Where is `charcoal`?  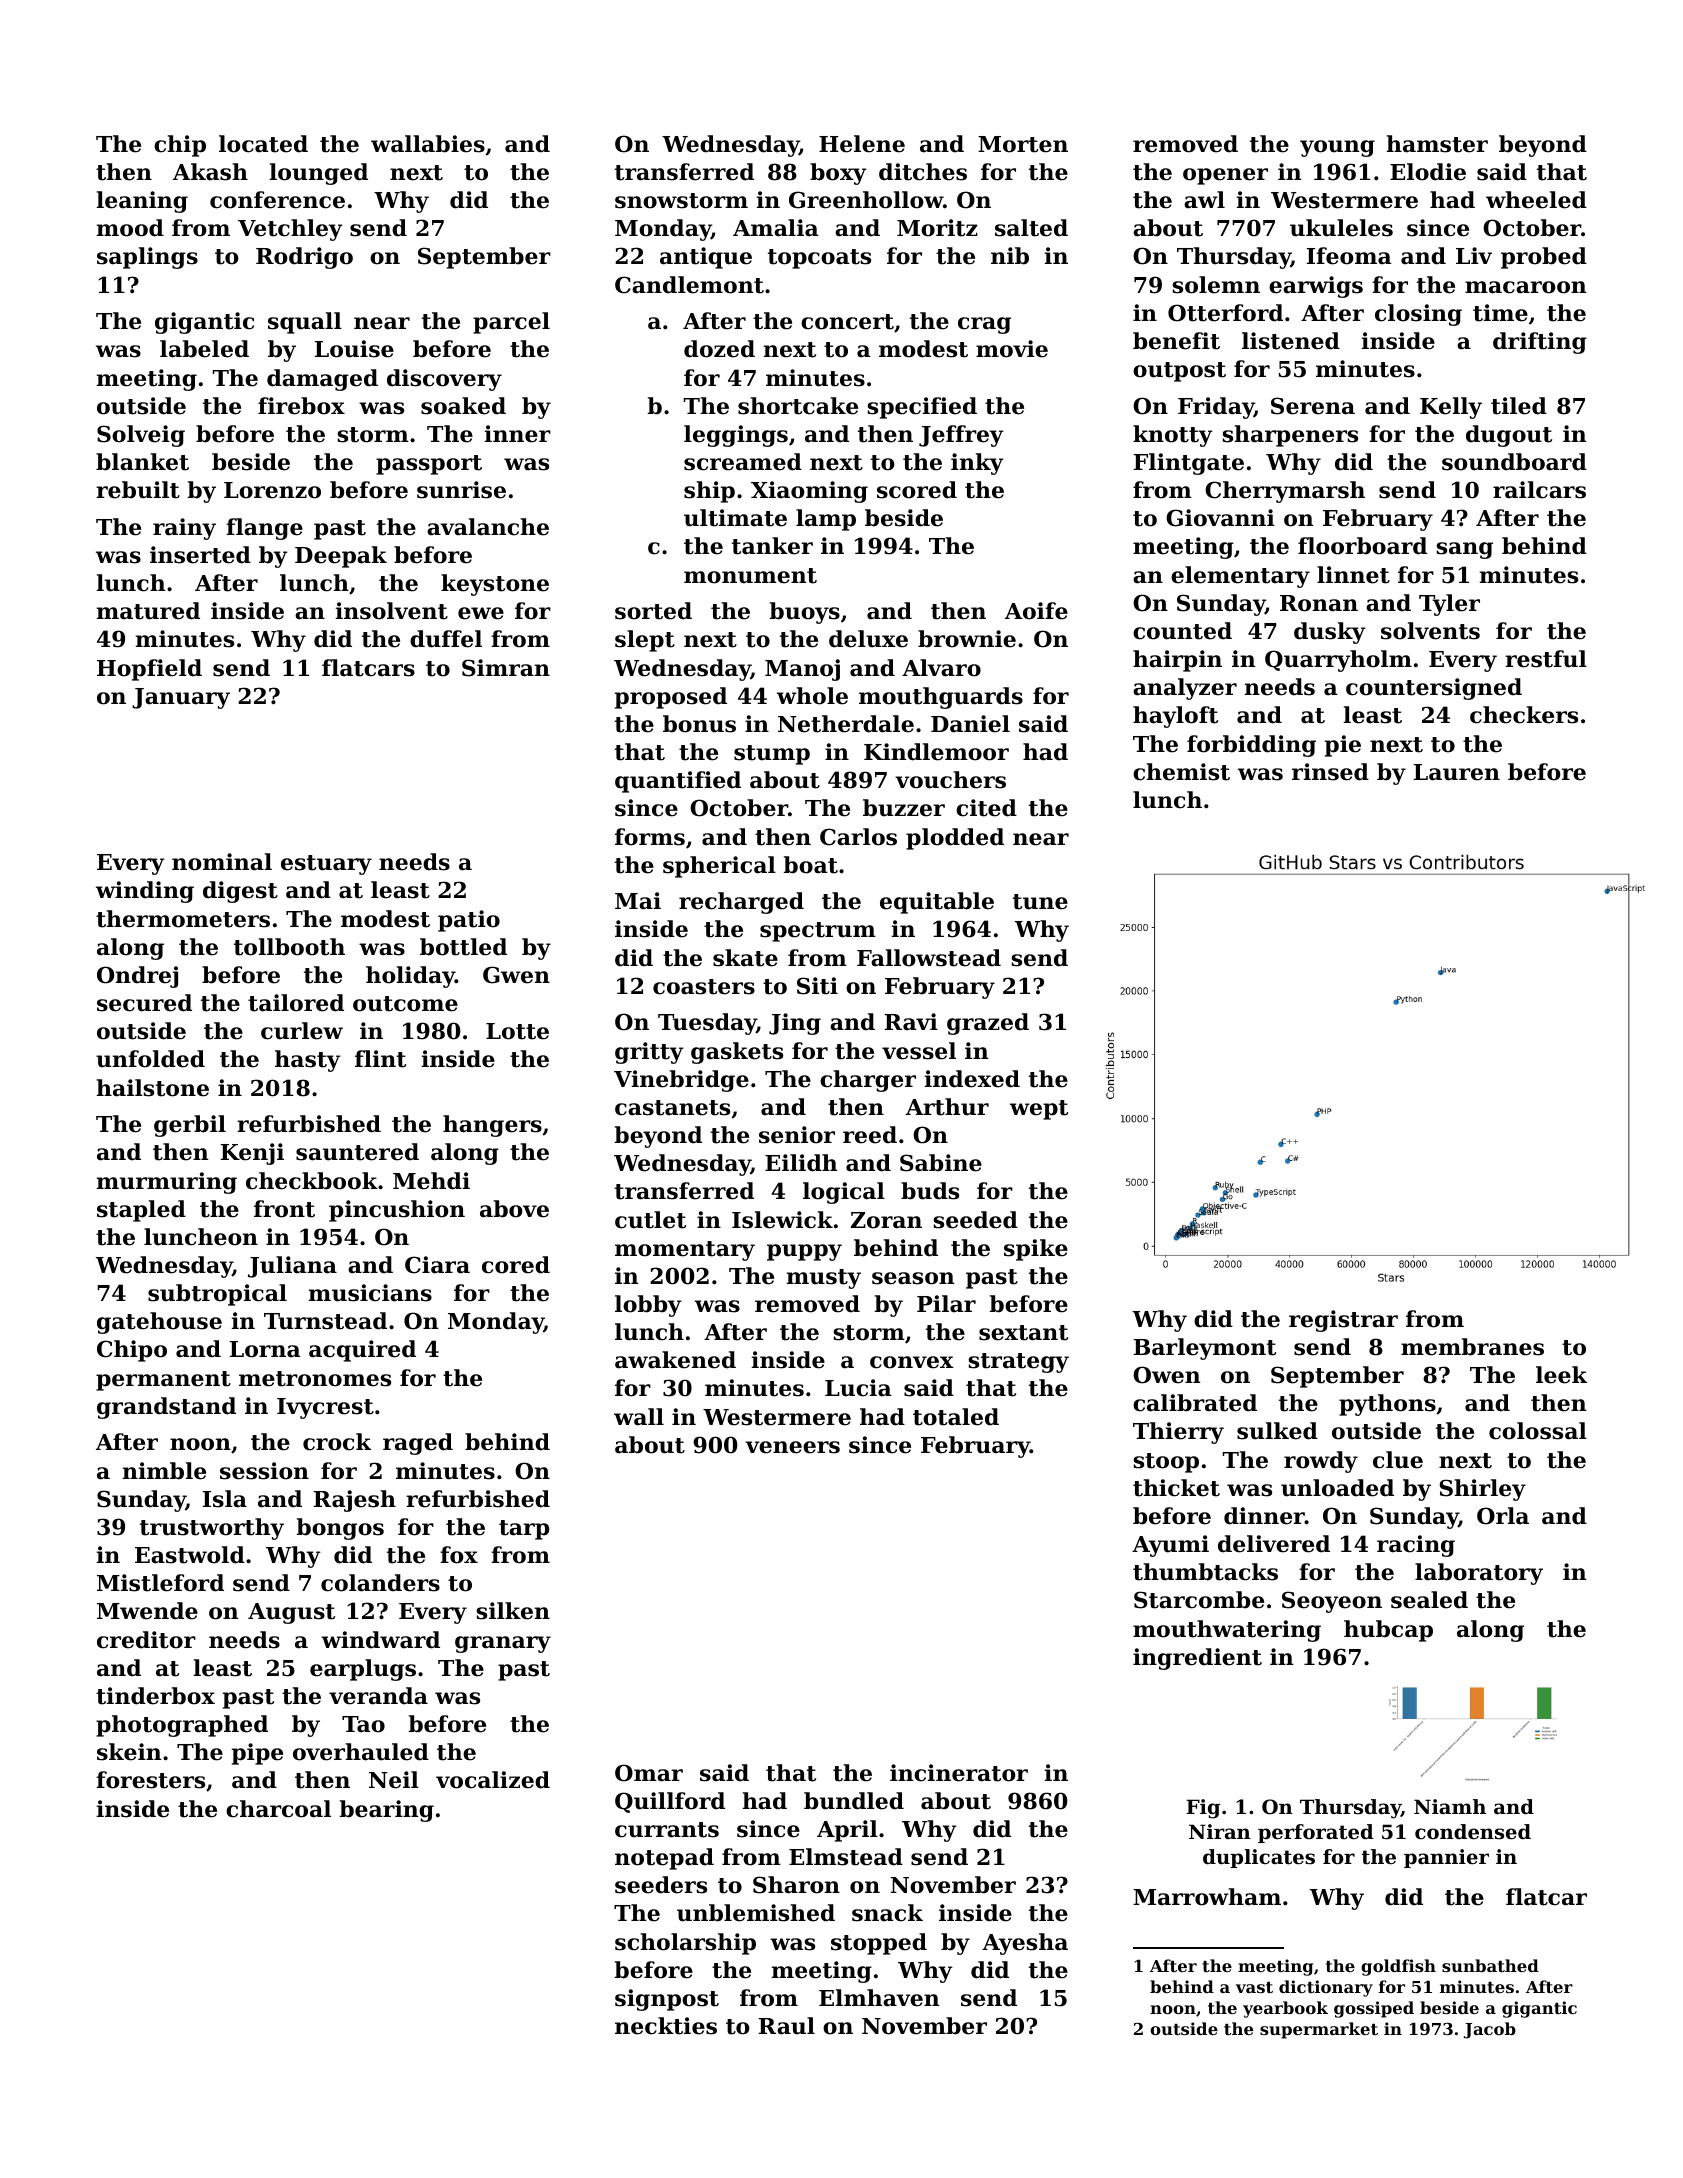
charcoal is located at coordinates (278, 1809).
